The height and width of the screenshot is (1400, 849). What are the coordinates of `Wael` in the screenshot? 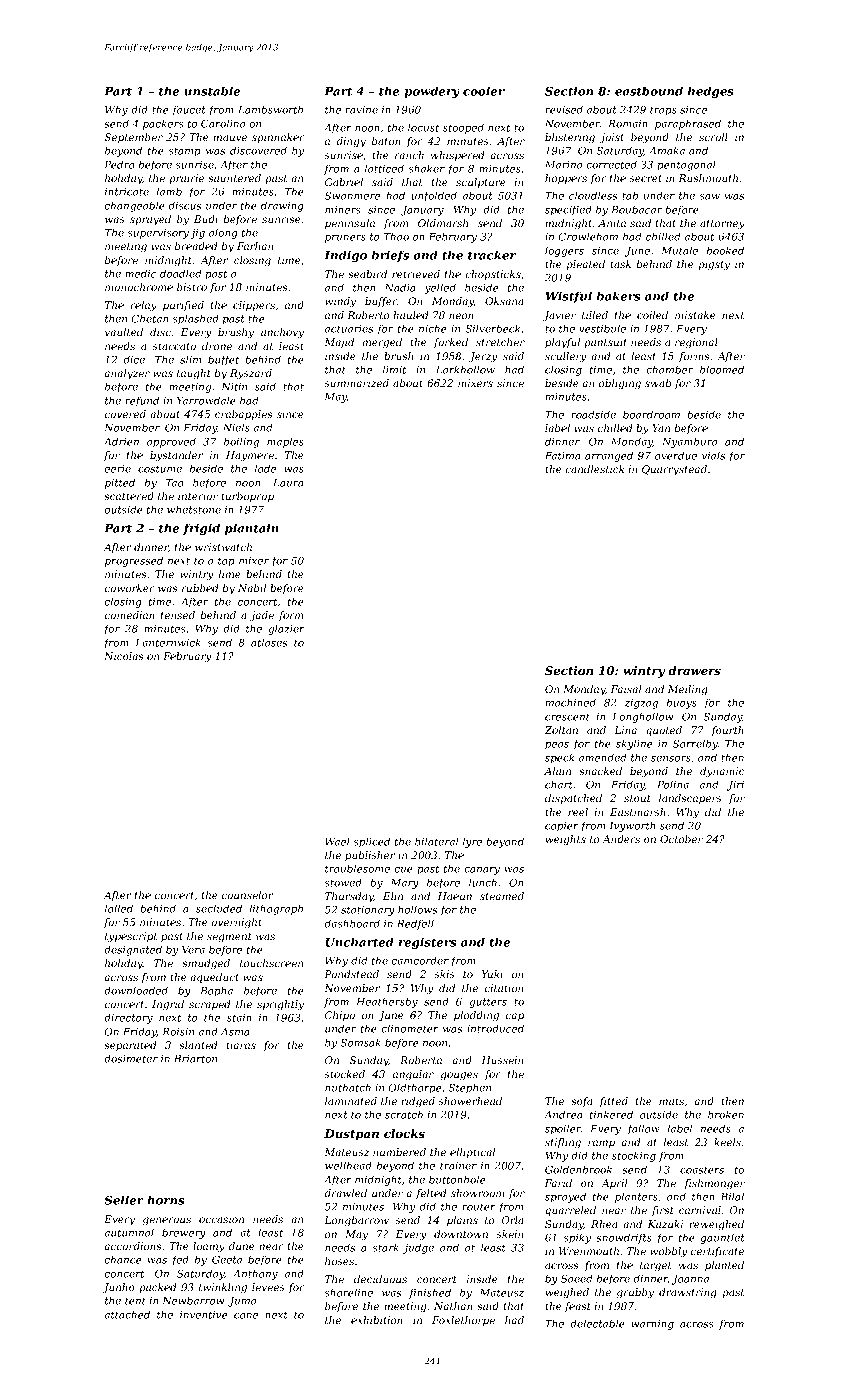 It's located at (337, 841).
